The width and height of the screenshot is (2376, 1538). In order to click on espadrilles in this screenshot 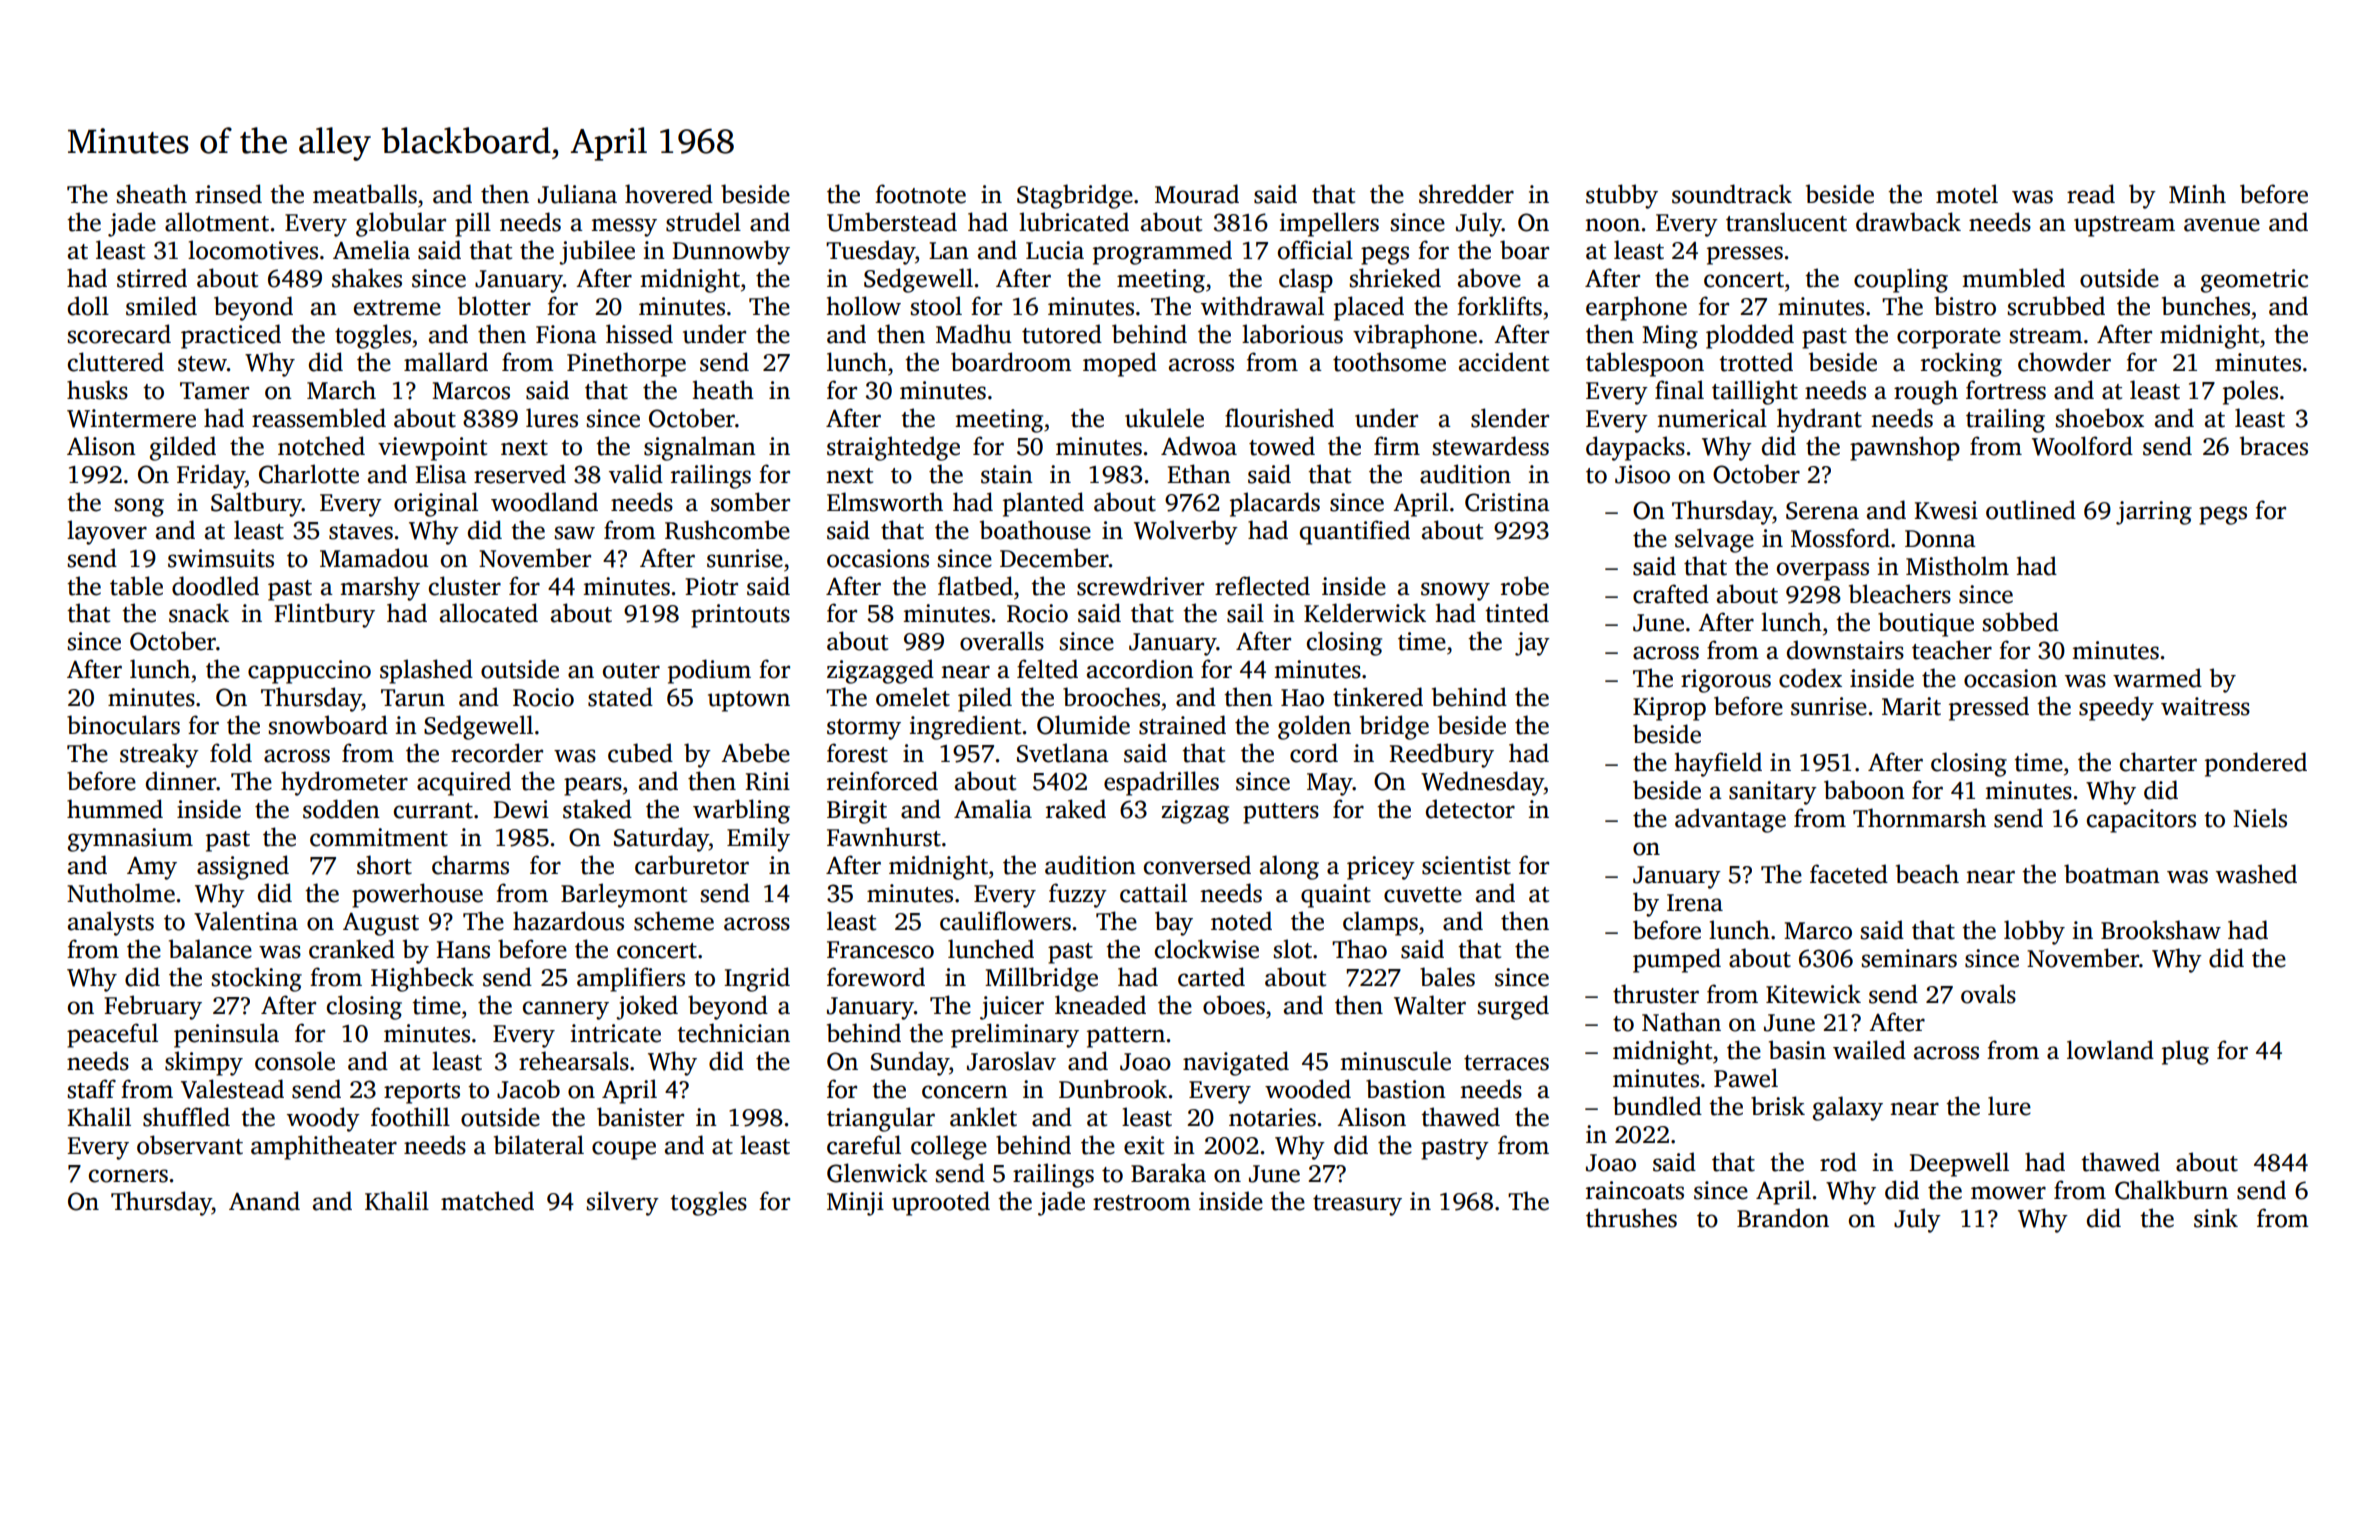, I will do `click(1161, 783)`.
